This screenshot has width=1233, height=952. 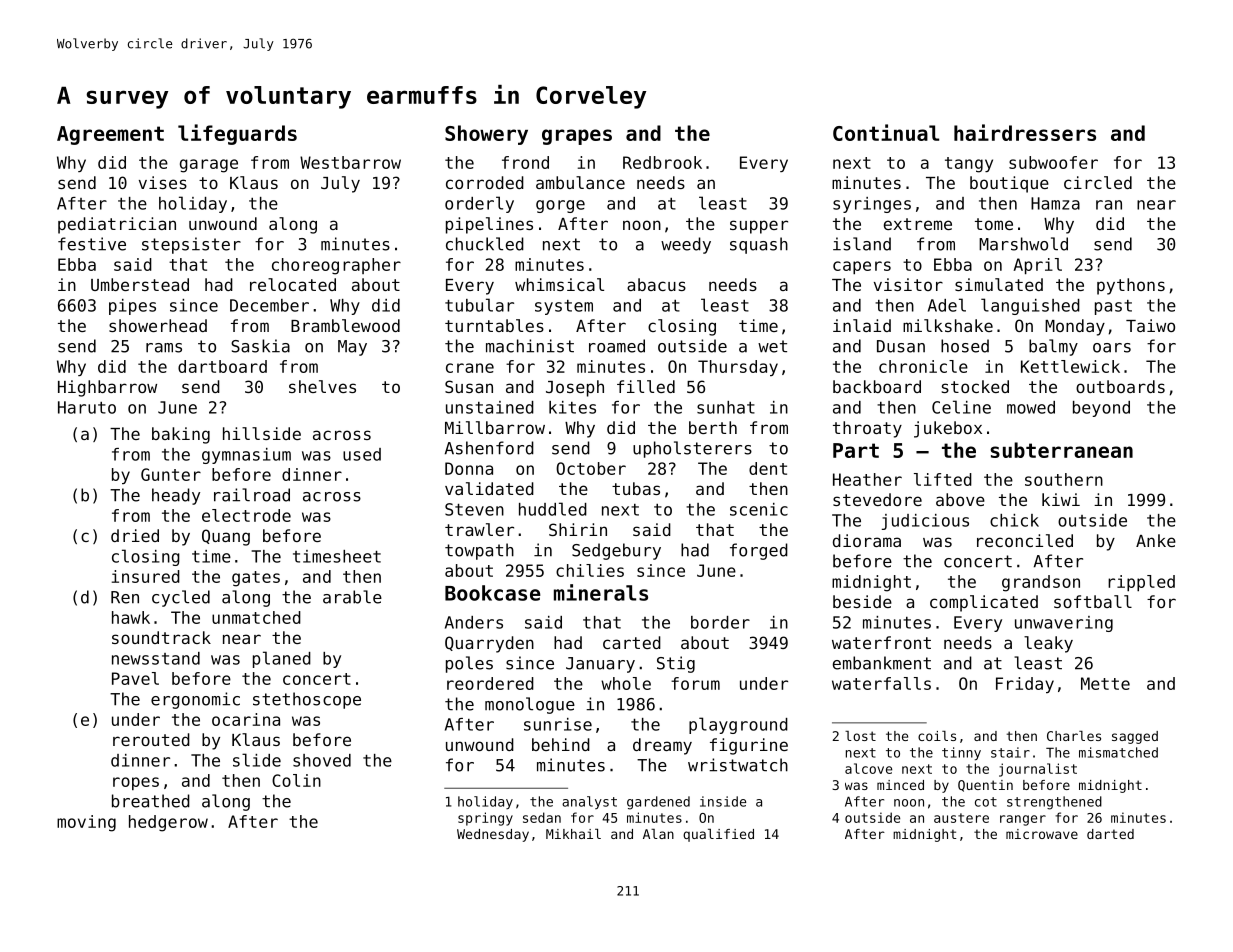 I want to click on waterfront, so click(x=881, y=642).
